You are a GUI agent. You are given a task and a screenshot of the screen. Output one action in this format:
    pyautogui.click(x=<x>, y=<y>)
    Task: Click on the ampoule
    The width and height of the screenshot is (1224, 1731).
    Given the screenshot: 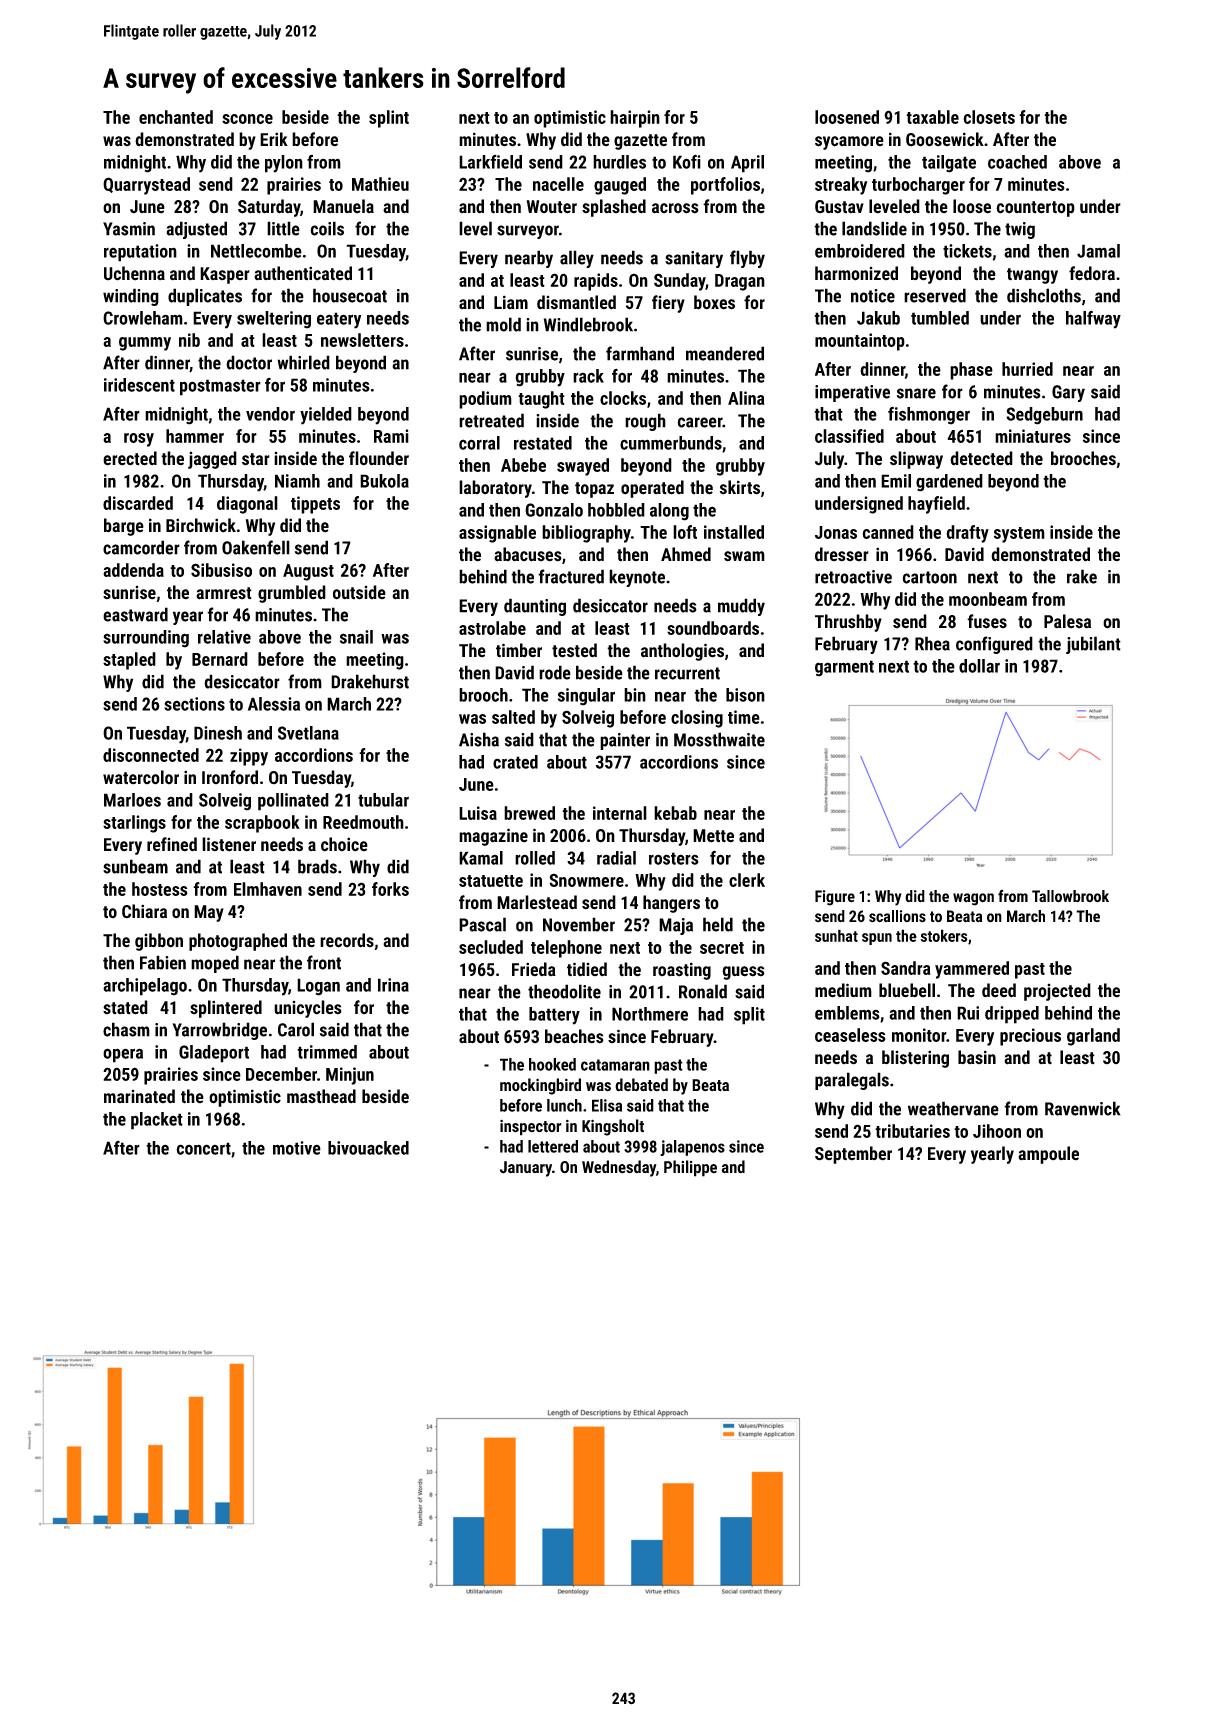 What is the action you would take?
    pyautogui.click(x=1048, y=1155)
